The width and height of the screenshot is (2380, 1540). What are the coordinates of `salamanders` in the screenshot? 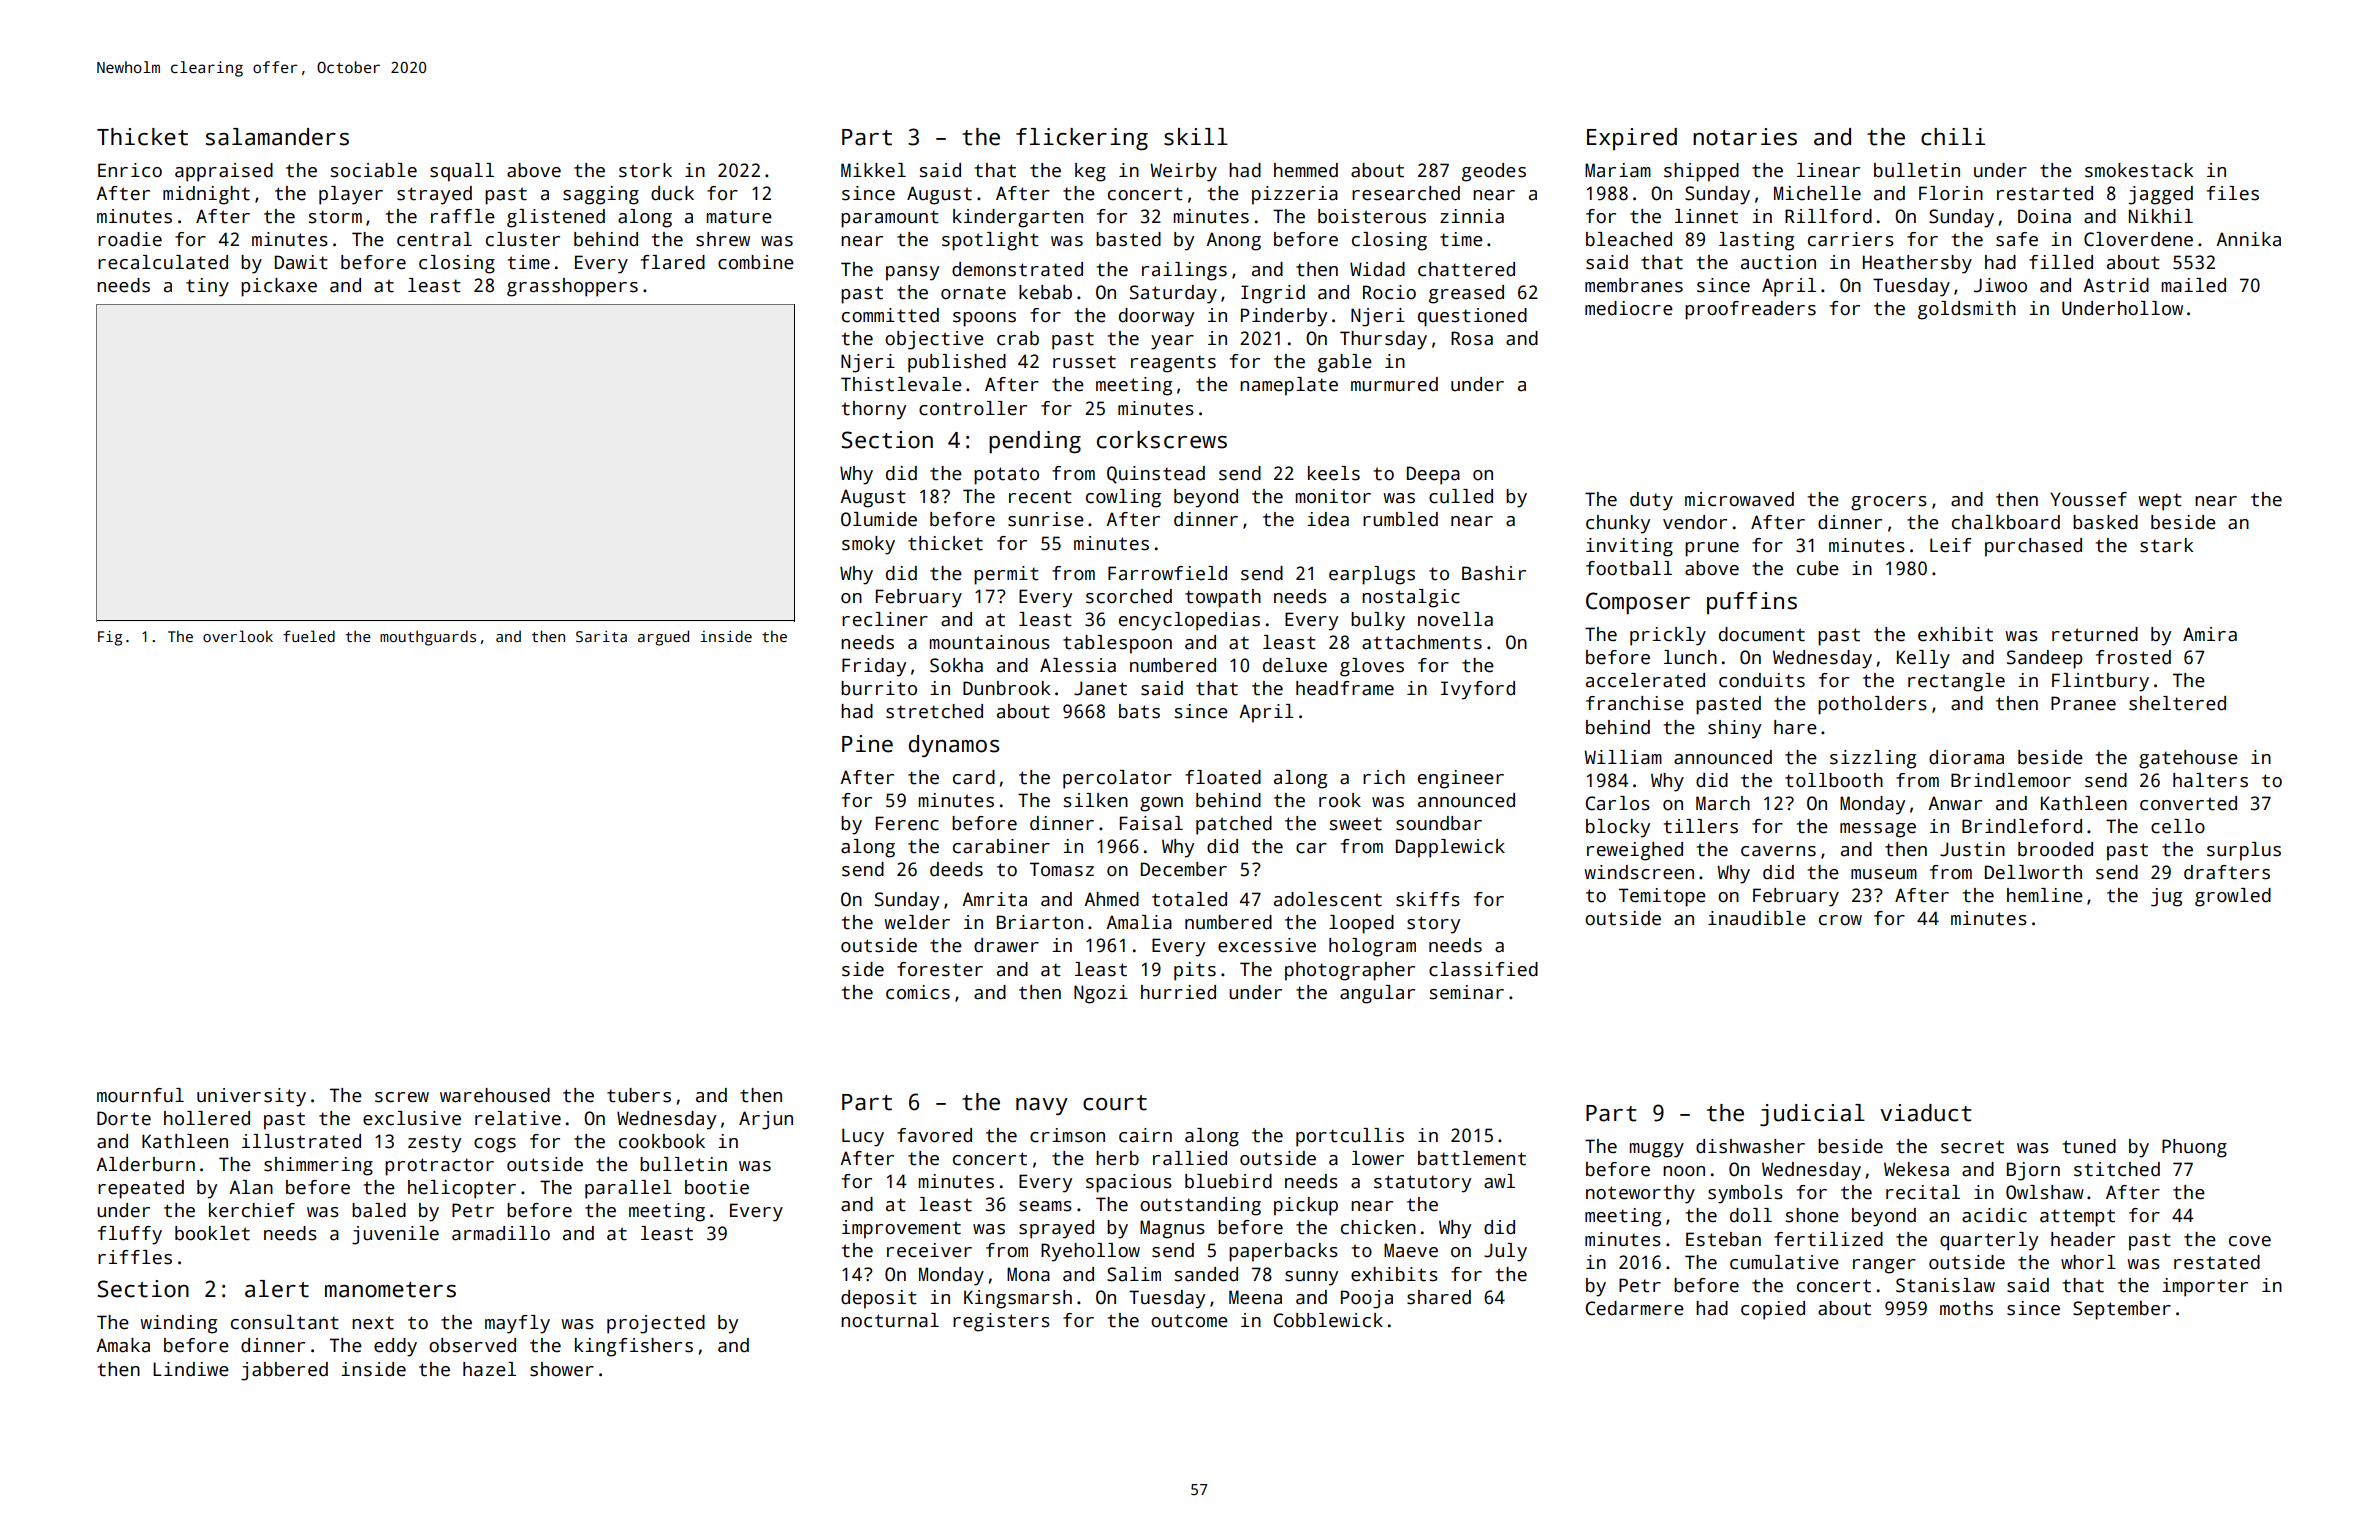 It's located at (277, 137).
